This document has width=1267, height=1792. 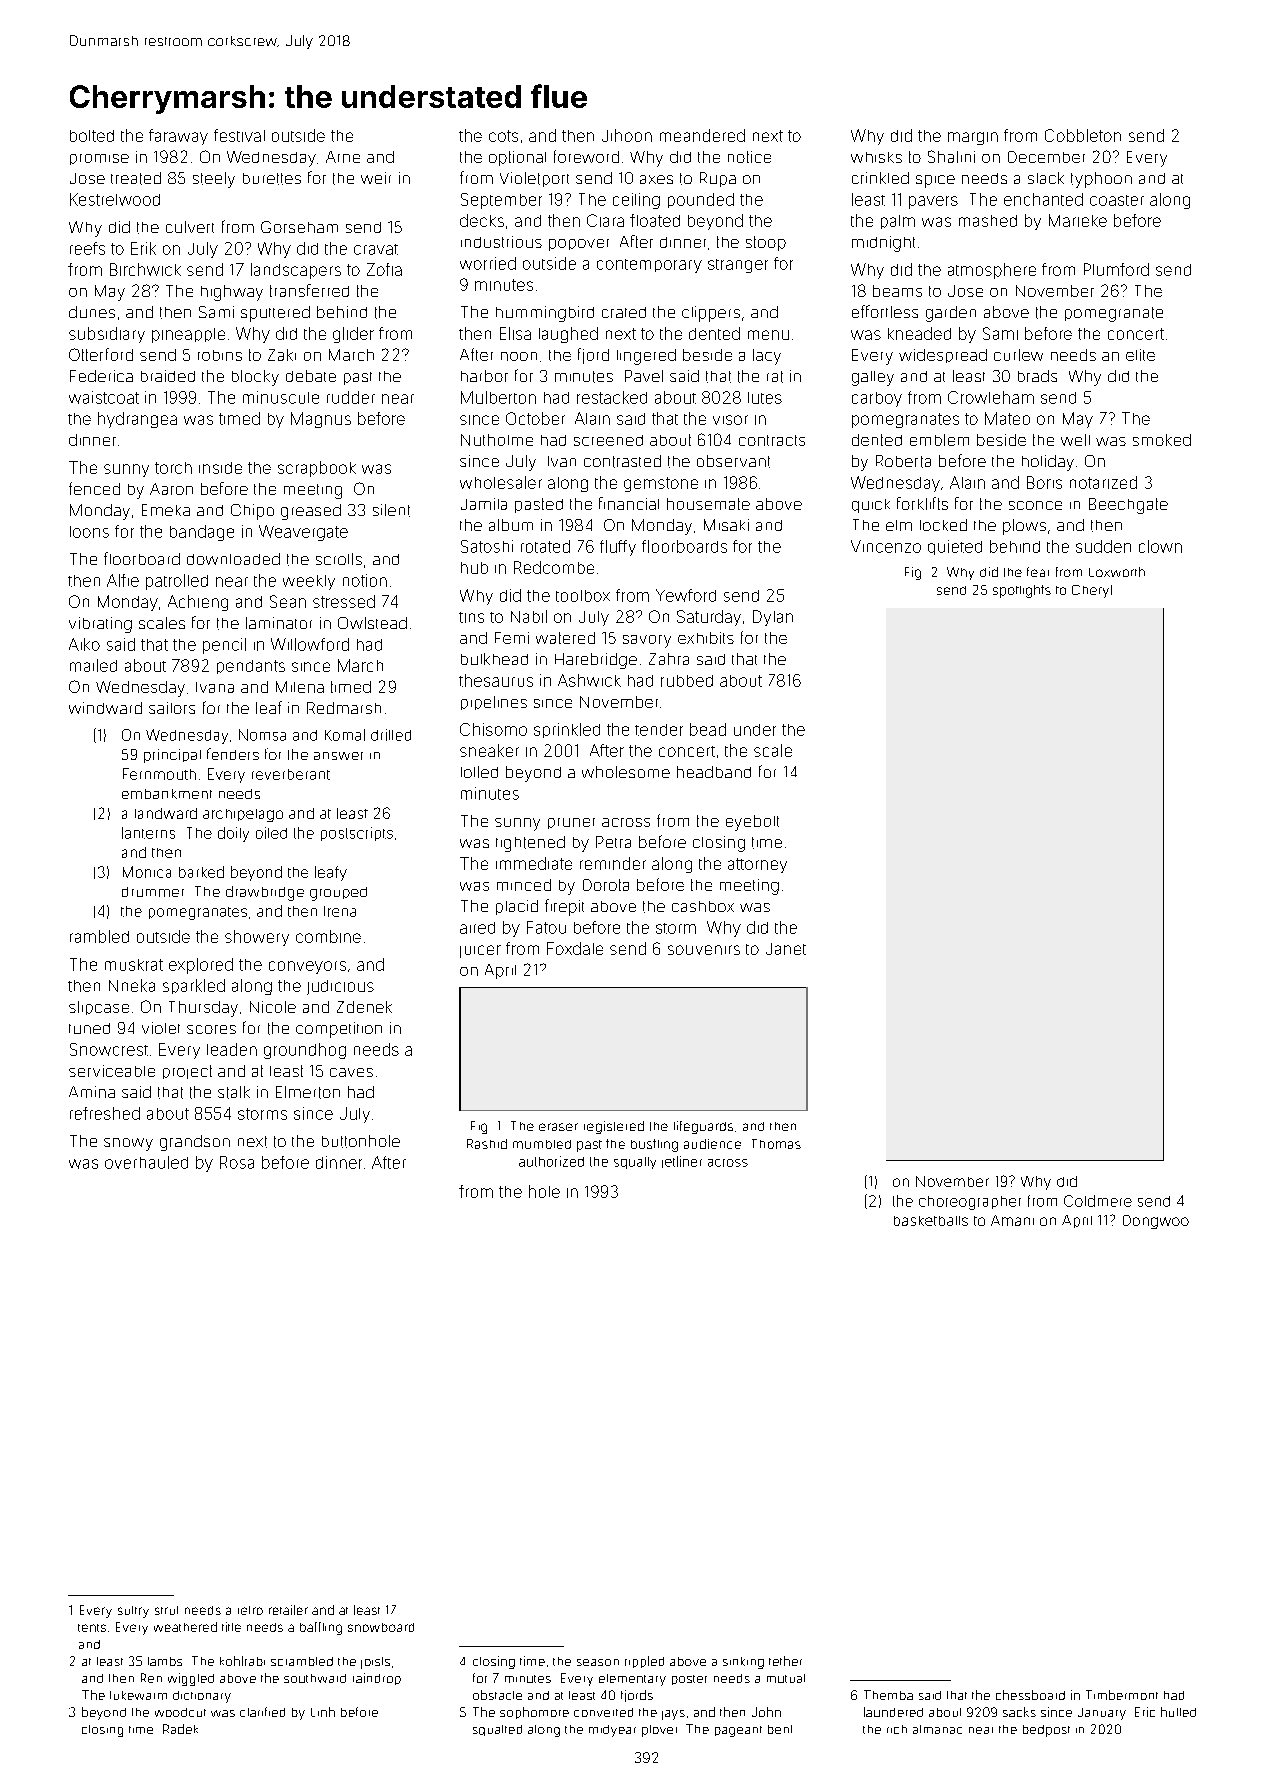 I want to click on mashed, so click(x=988, y=221).
